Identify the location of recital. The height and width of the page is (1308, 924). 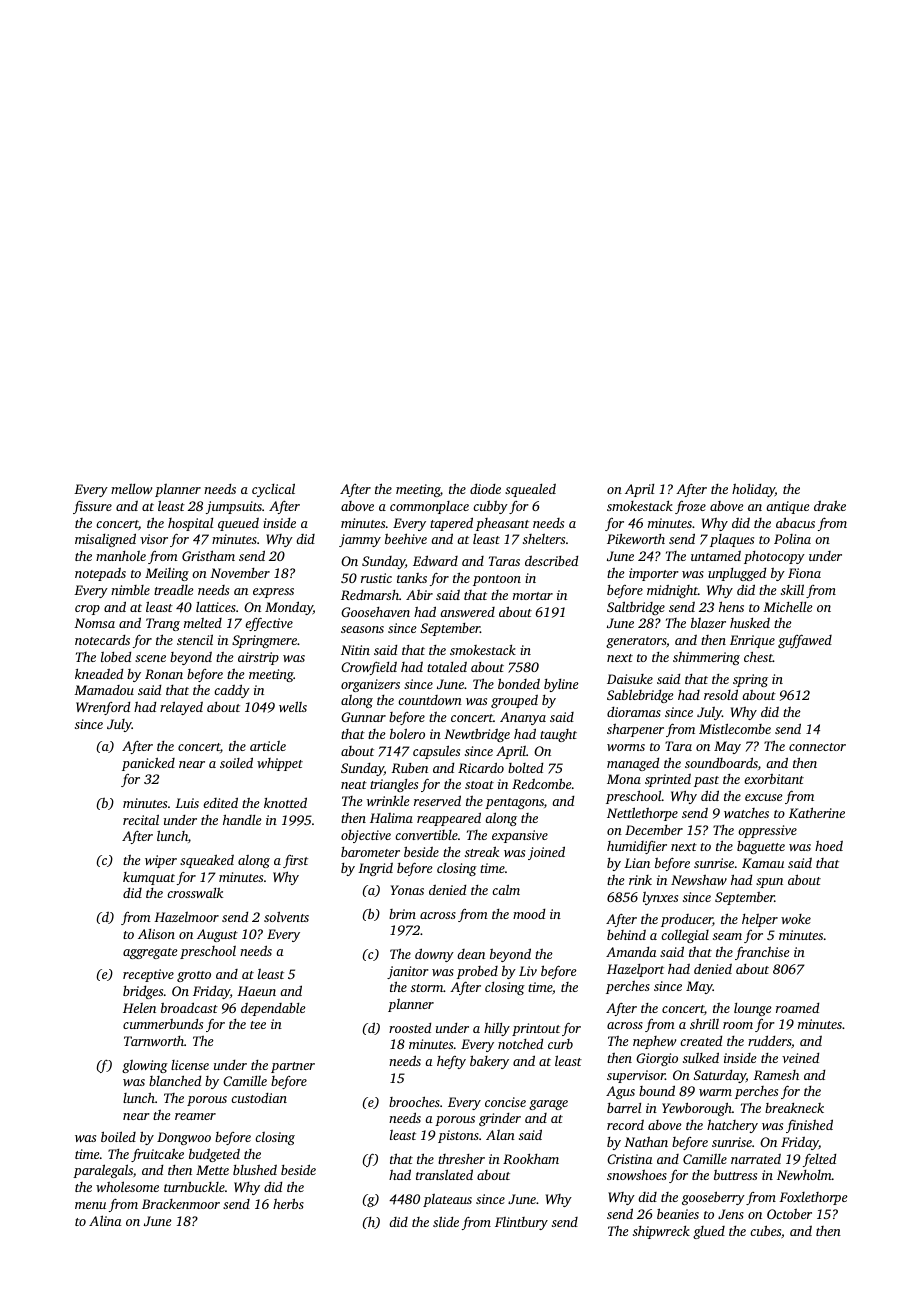
(141, 819).
